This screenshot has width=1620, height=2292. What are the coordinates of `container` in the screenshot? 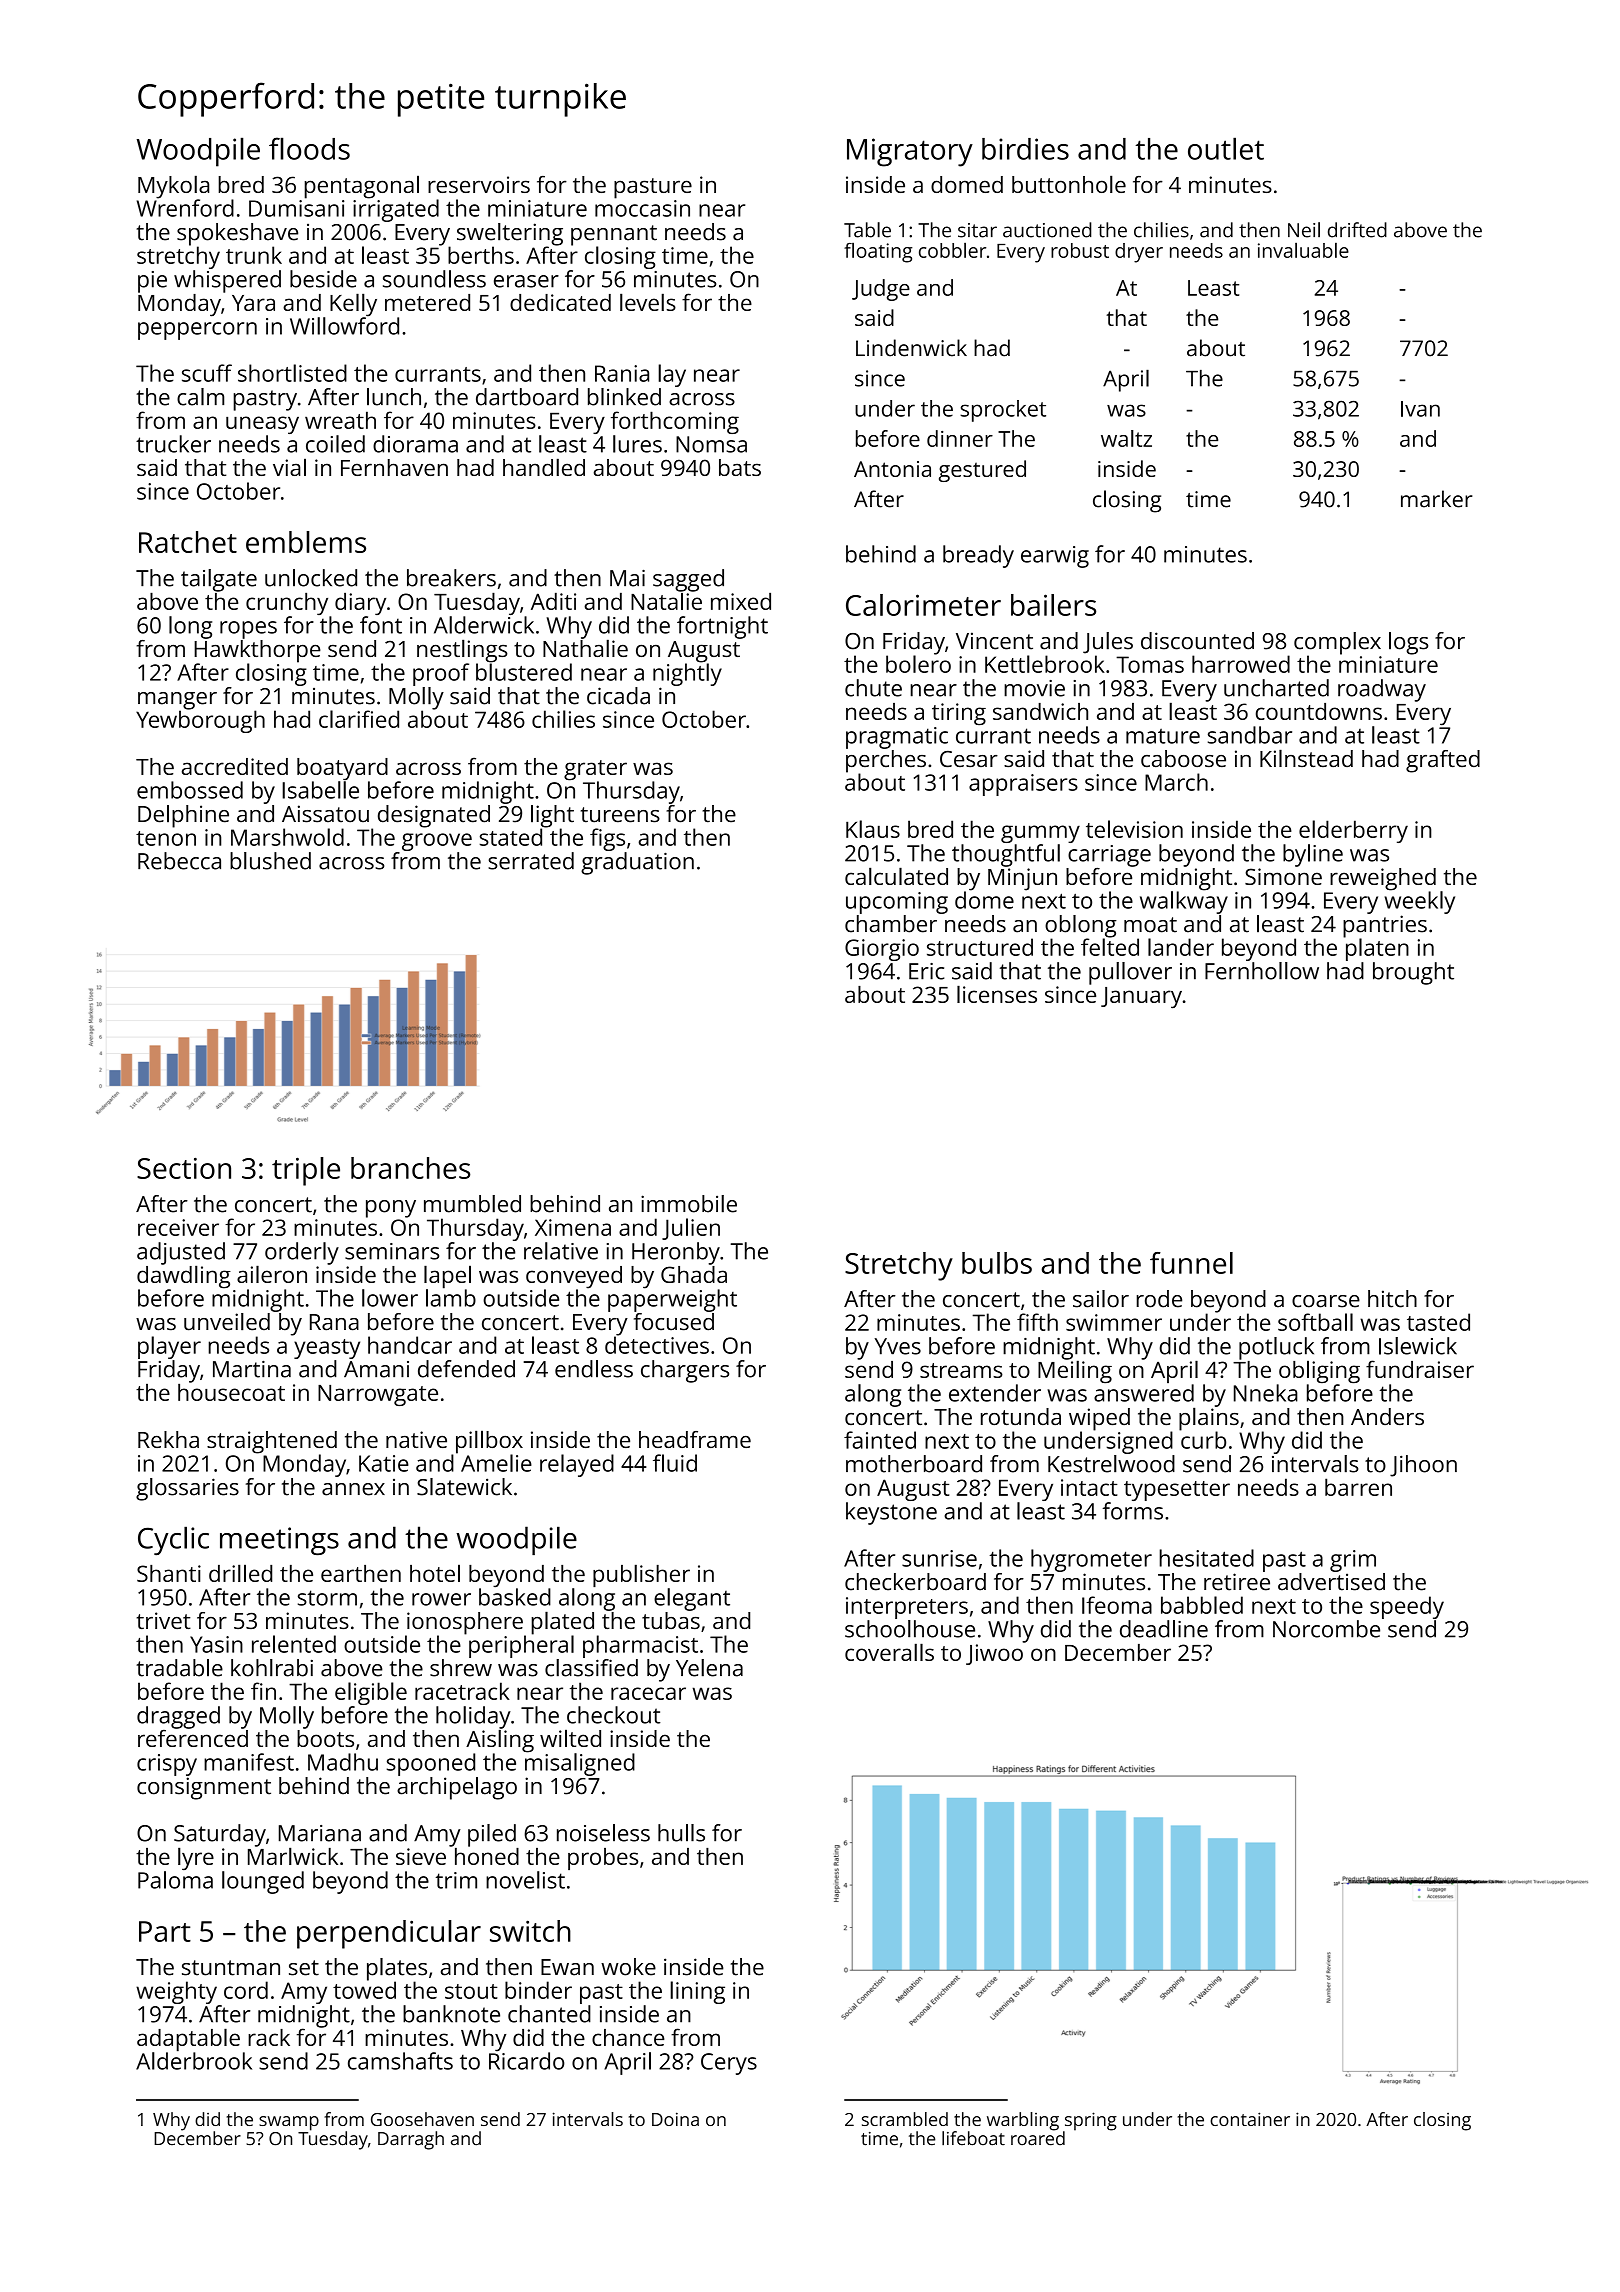 It's located at (1250, 2119).
